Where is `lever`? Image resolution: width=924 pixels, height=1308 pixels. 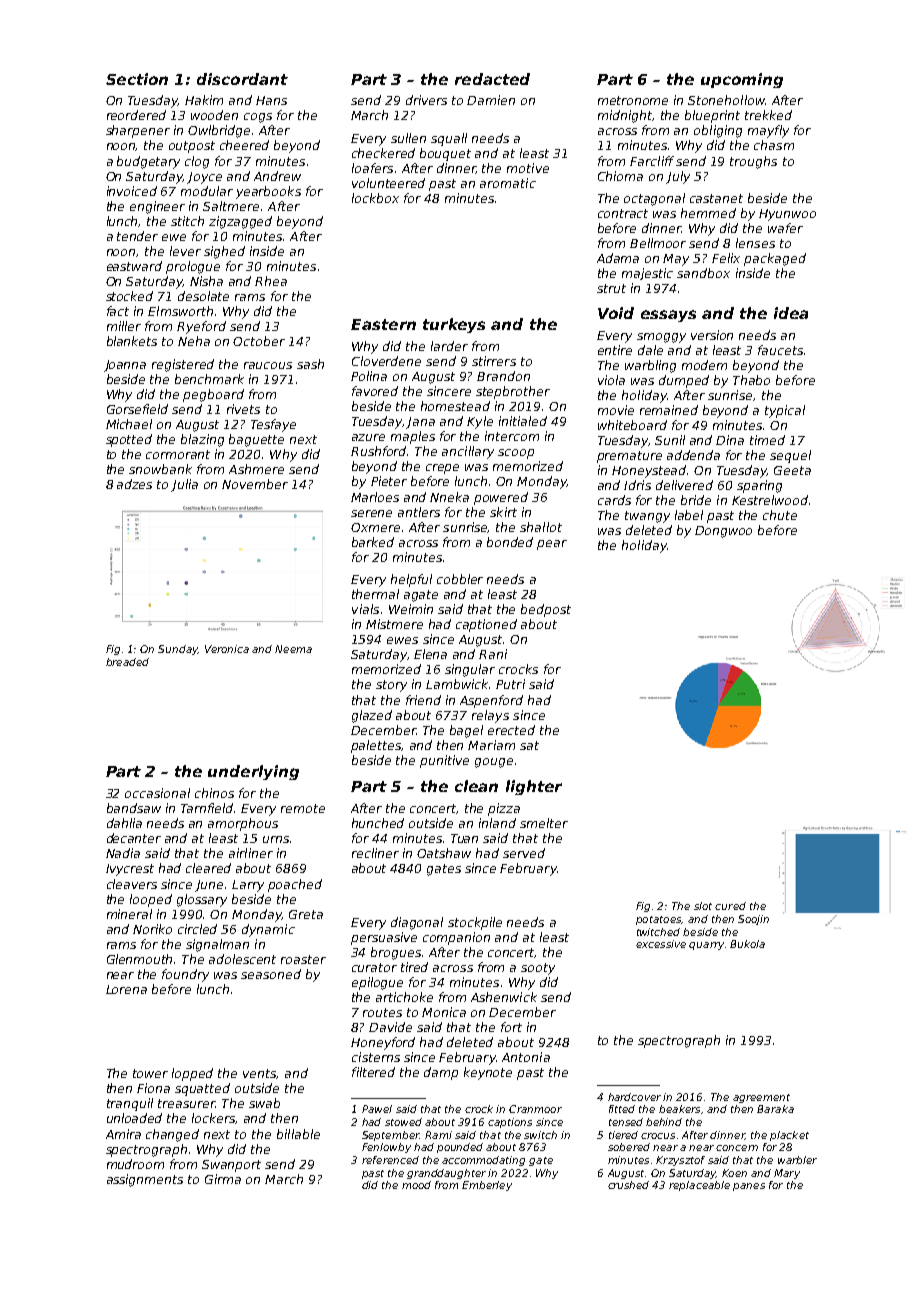
lever is located at coordinates (185, 251).
